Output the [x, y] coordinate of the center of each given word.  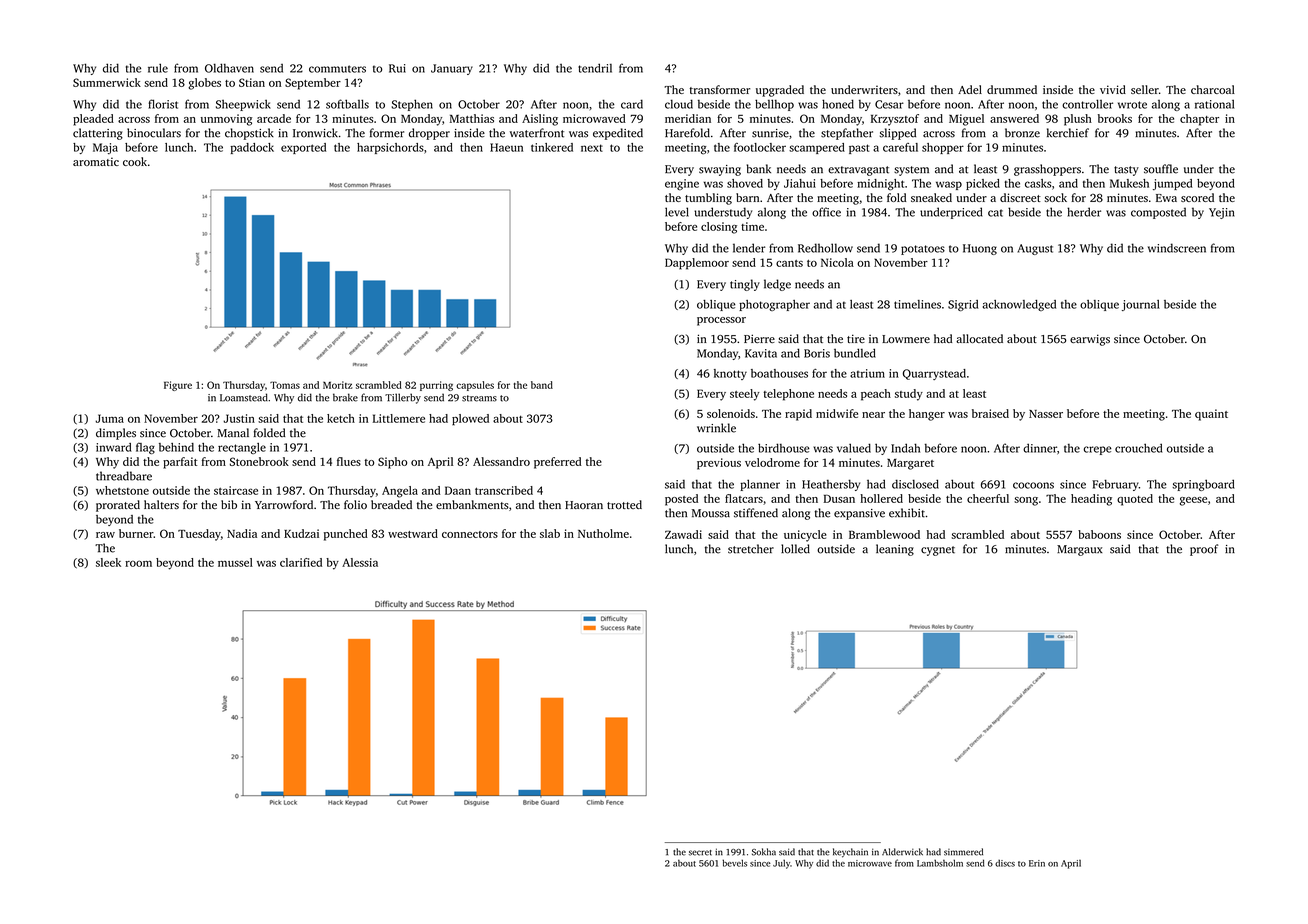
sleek [108, 562]
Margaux [1079, 550]
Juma [109, 418]
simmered [963, 852]
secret [700, 853]
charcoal [1213, 89]
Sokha [764, 852]
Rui [397, 68]
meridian [688, 118]
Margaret [910, 464]
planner [760, 485]
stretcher [751, 549]
